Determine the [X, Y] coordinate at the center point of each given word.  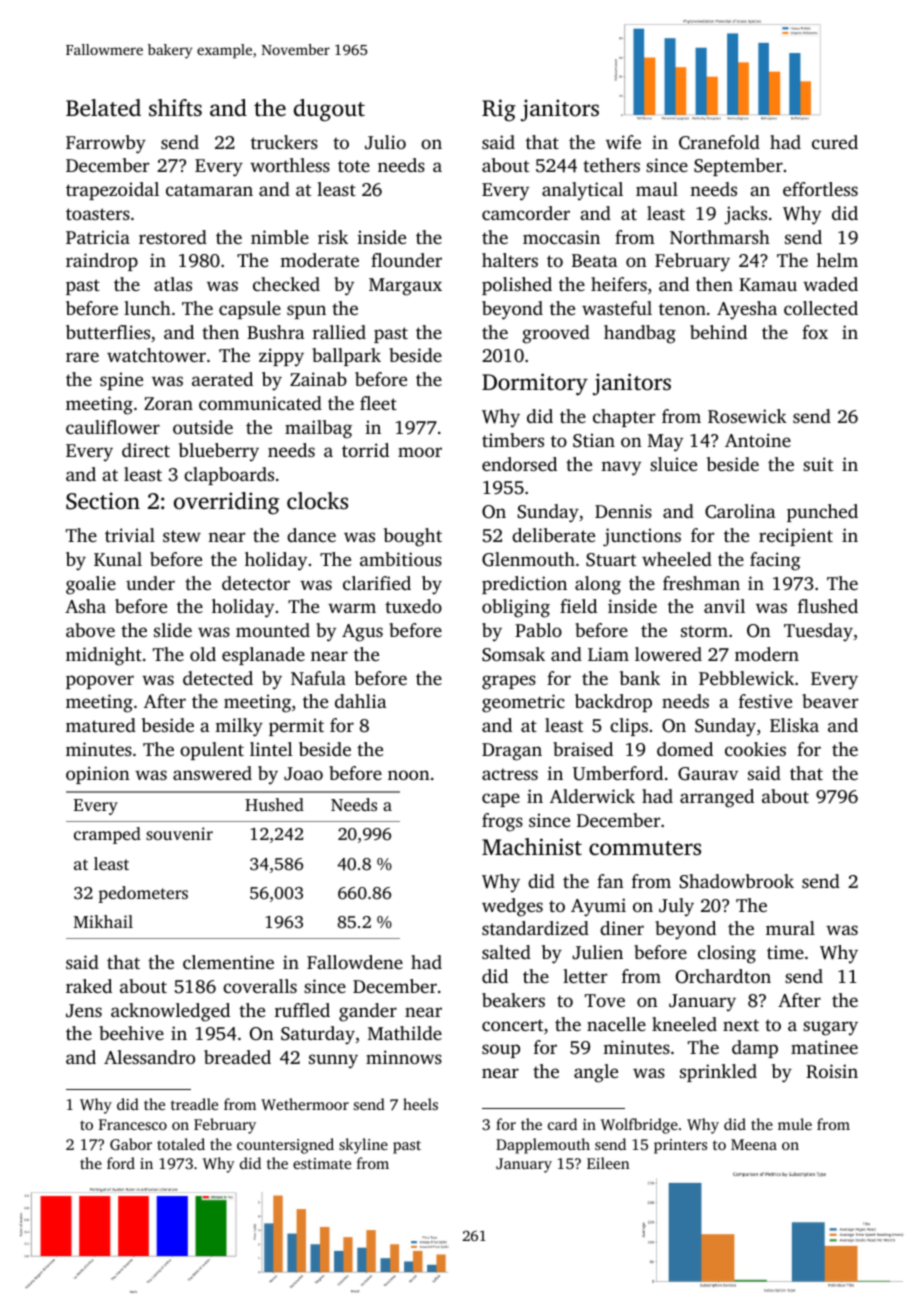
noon [409, 775]
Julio [385, 142]
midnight [104, 656]
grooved [556, 334]
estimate [322, 1163]
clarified [377, 583]
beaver [830, 701]
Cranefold [719, 142]
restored [173, 237]
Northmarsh [720, 237]
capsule [250, 310]
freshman [701, 583]
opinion [98, 775]
